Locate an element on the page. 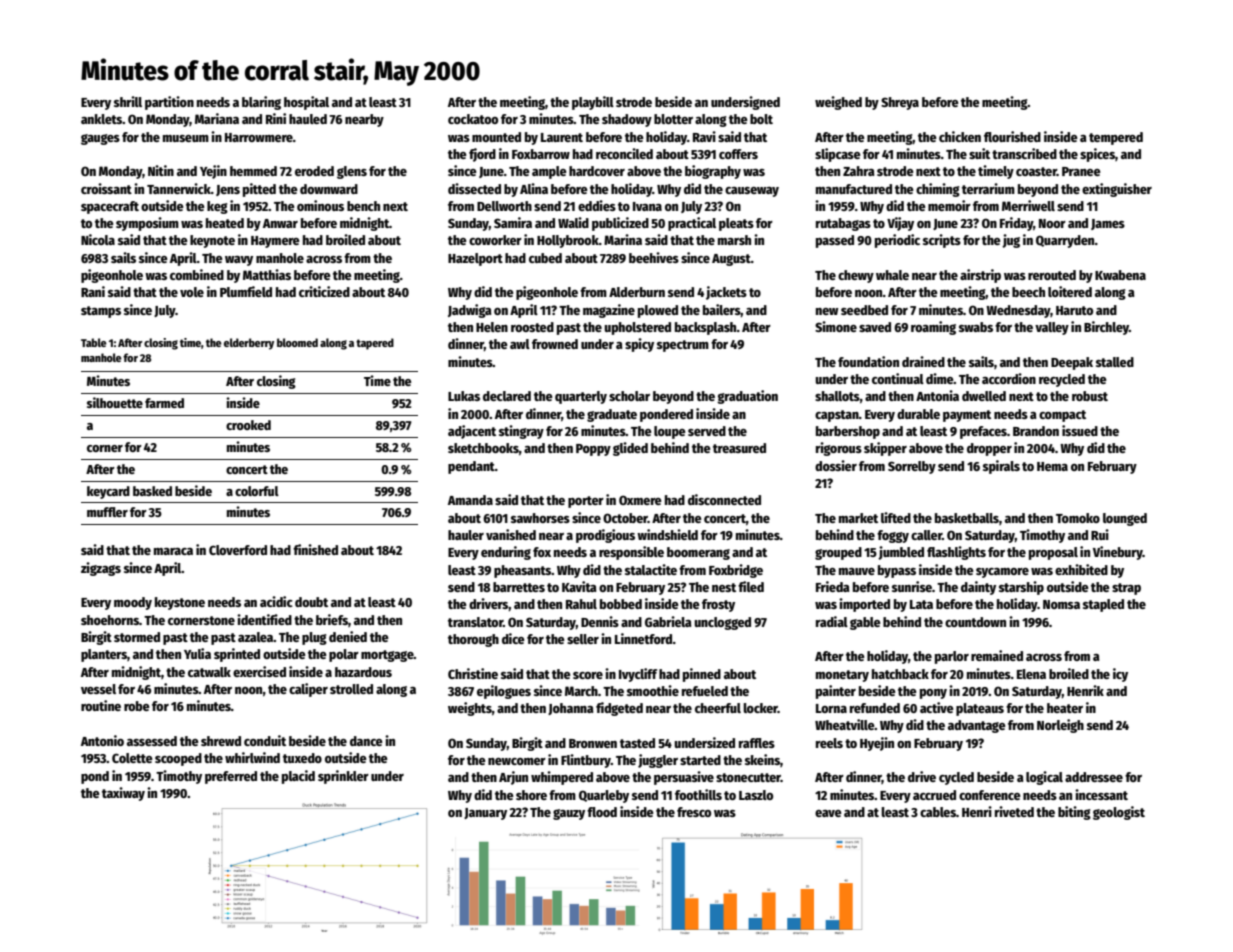 The height and width of the image is (952, 1233). Johanna is located at coordinates (571, 709).
